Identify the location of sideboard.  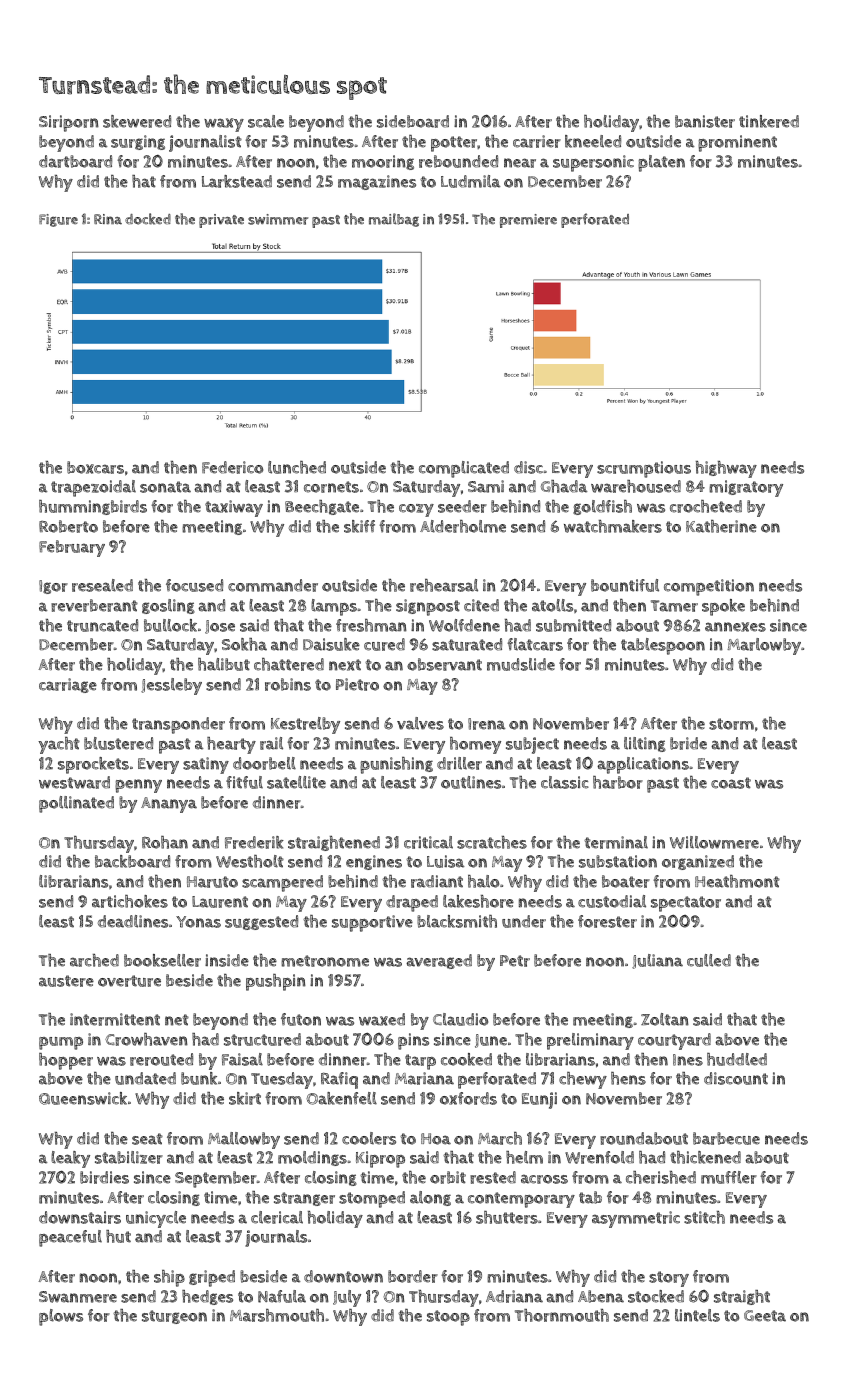
(413, 121).
